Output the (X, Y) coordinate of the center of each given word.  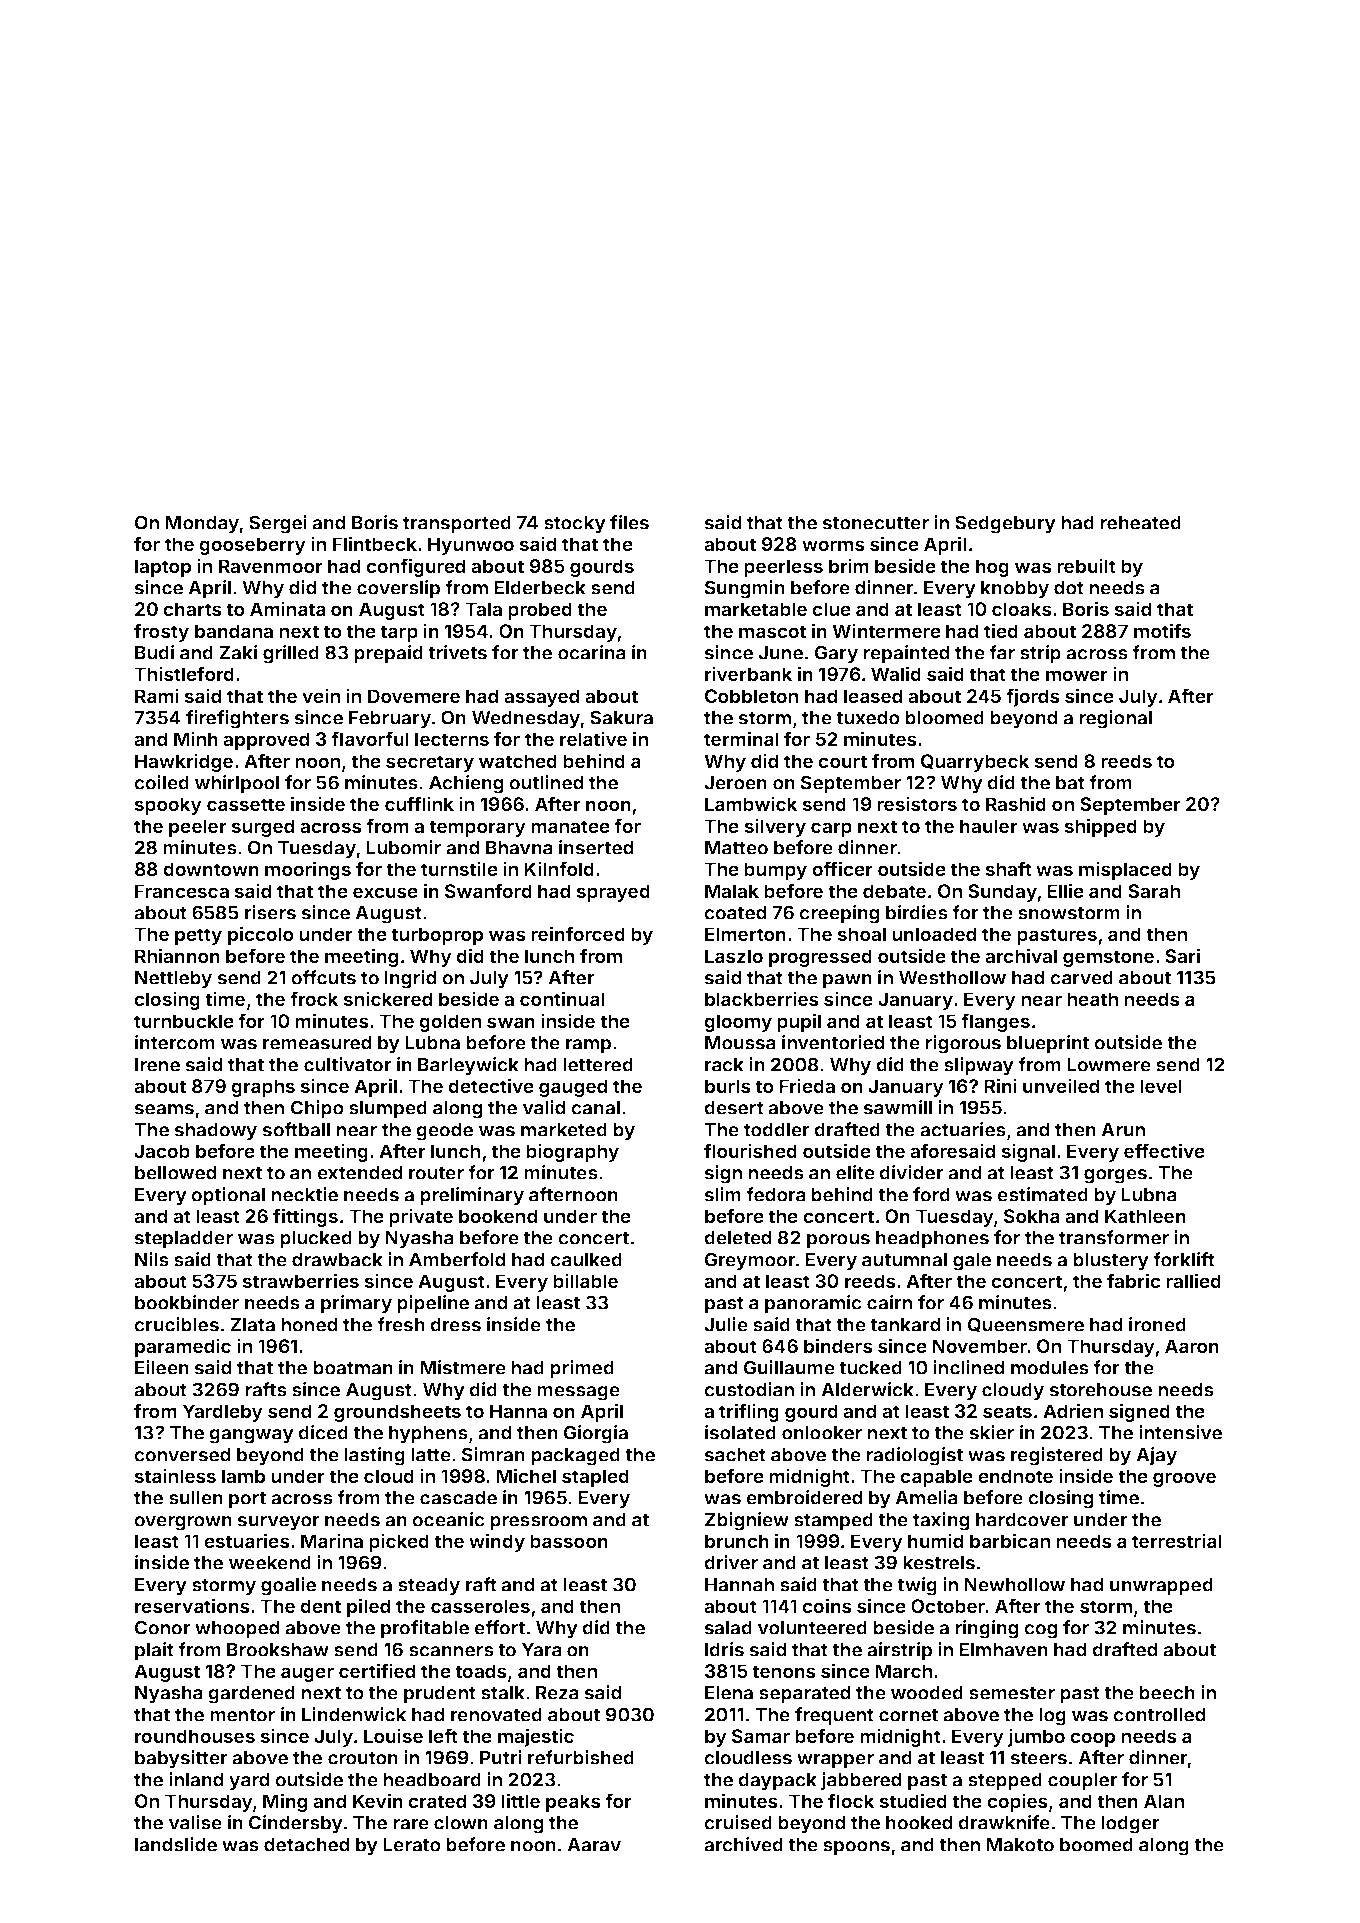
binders (838, 1345)
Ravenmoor (271, 566)
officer (842, 868)
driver (731, 1562)
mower (1077, 675)
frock (314, 998)
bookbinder (187, 1302)
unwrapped (1161, 1587)
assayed (541, 698)
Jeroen (735, 783)
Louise (393, 1735)
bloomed (944, 718)
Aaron (1192, 1346)
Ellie (1065, 890)
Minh (196, 738)
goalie (288, 1586)
